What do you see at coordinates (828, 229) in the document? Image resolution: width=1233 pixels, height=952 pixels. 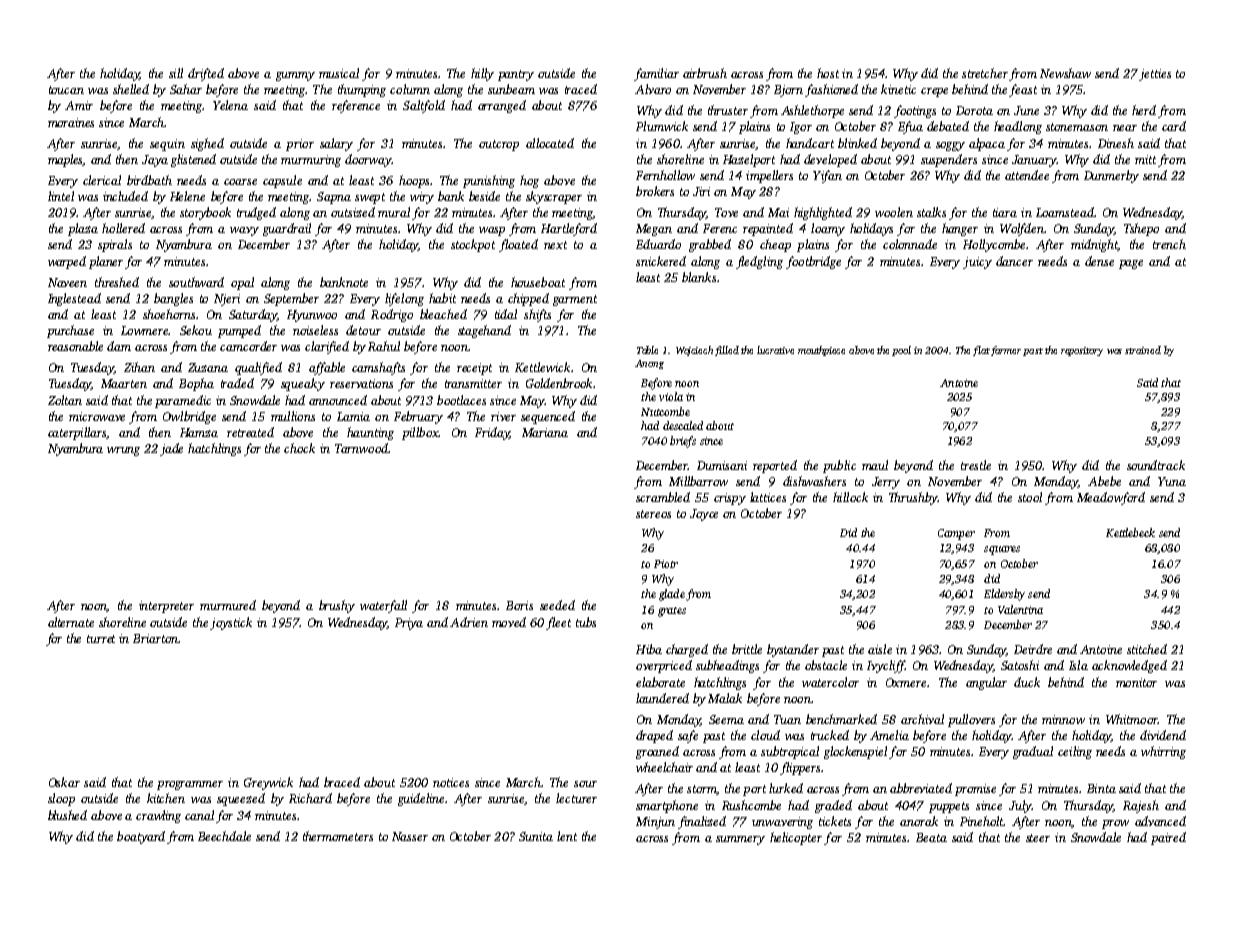 I see `loamy` at bounding box center [828, 229].
